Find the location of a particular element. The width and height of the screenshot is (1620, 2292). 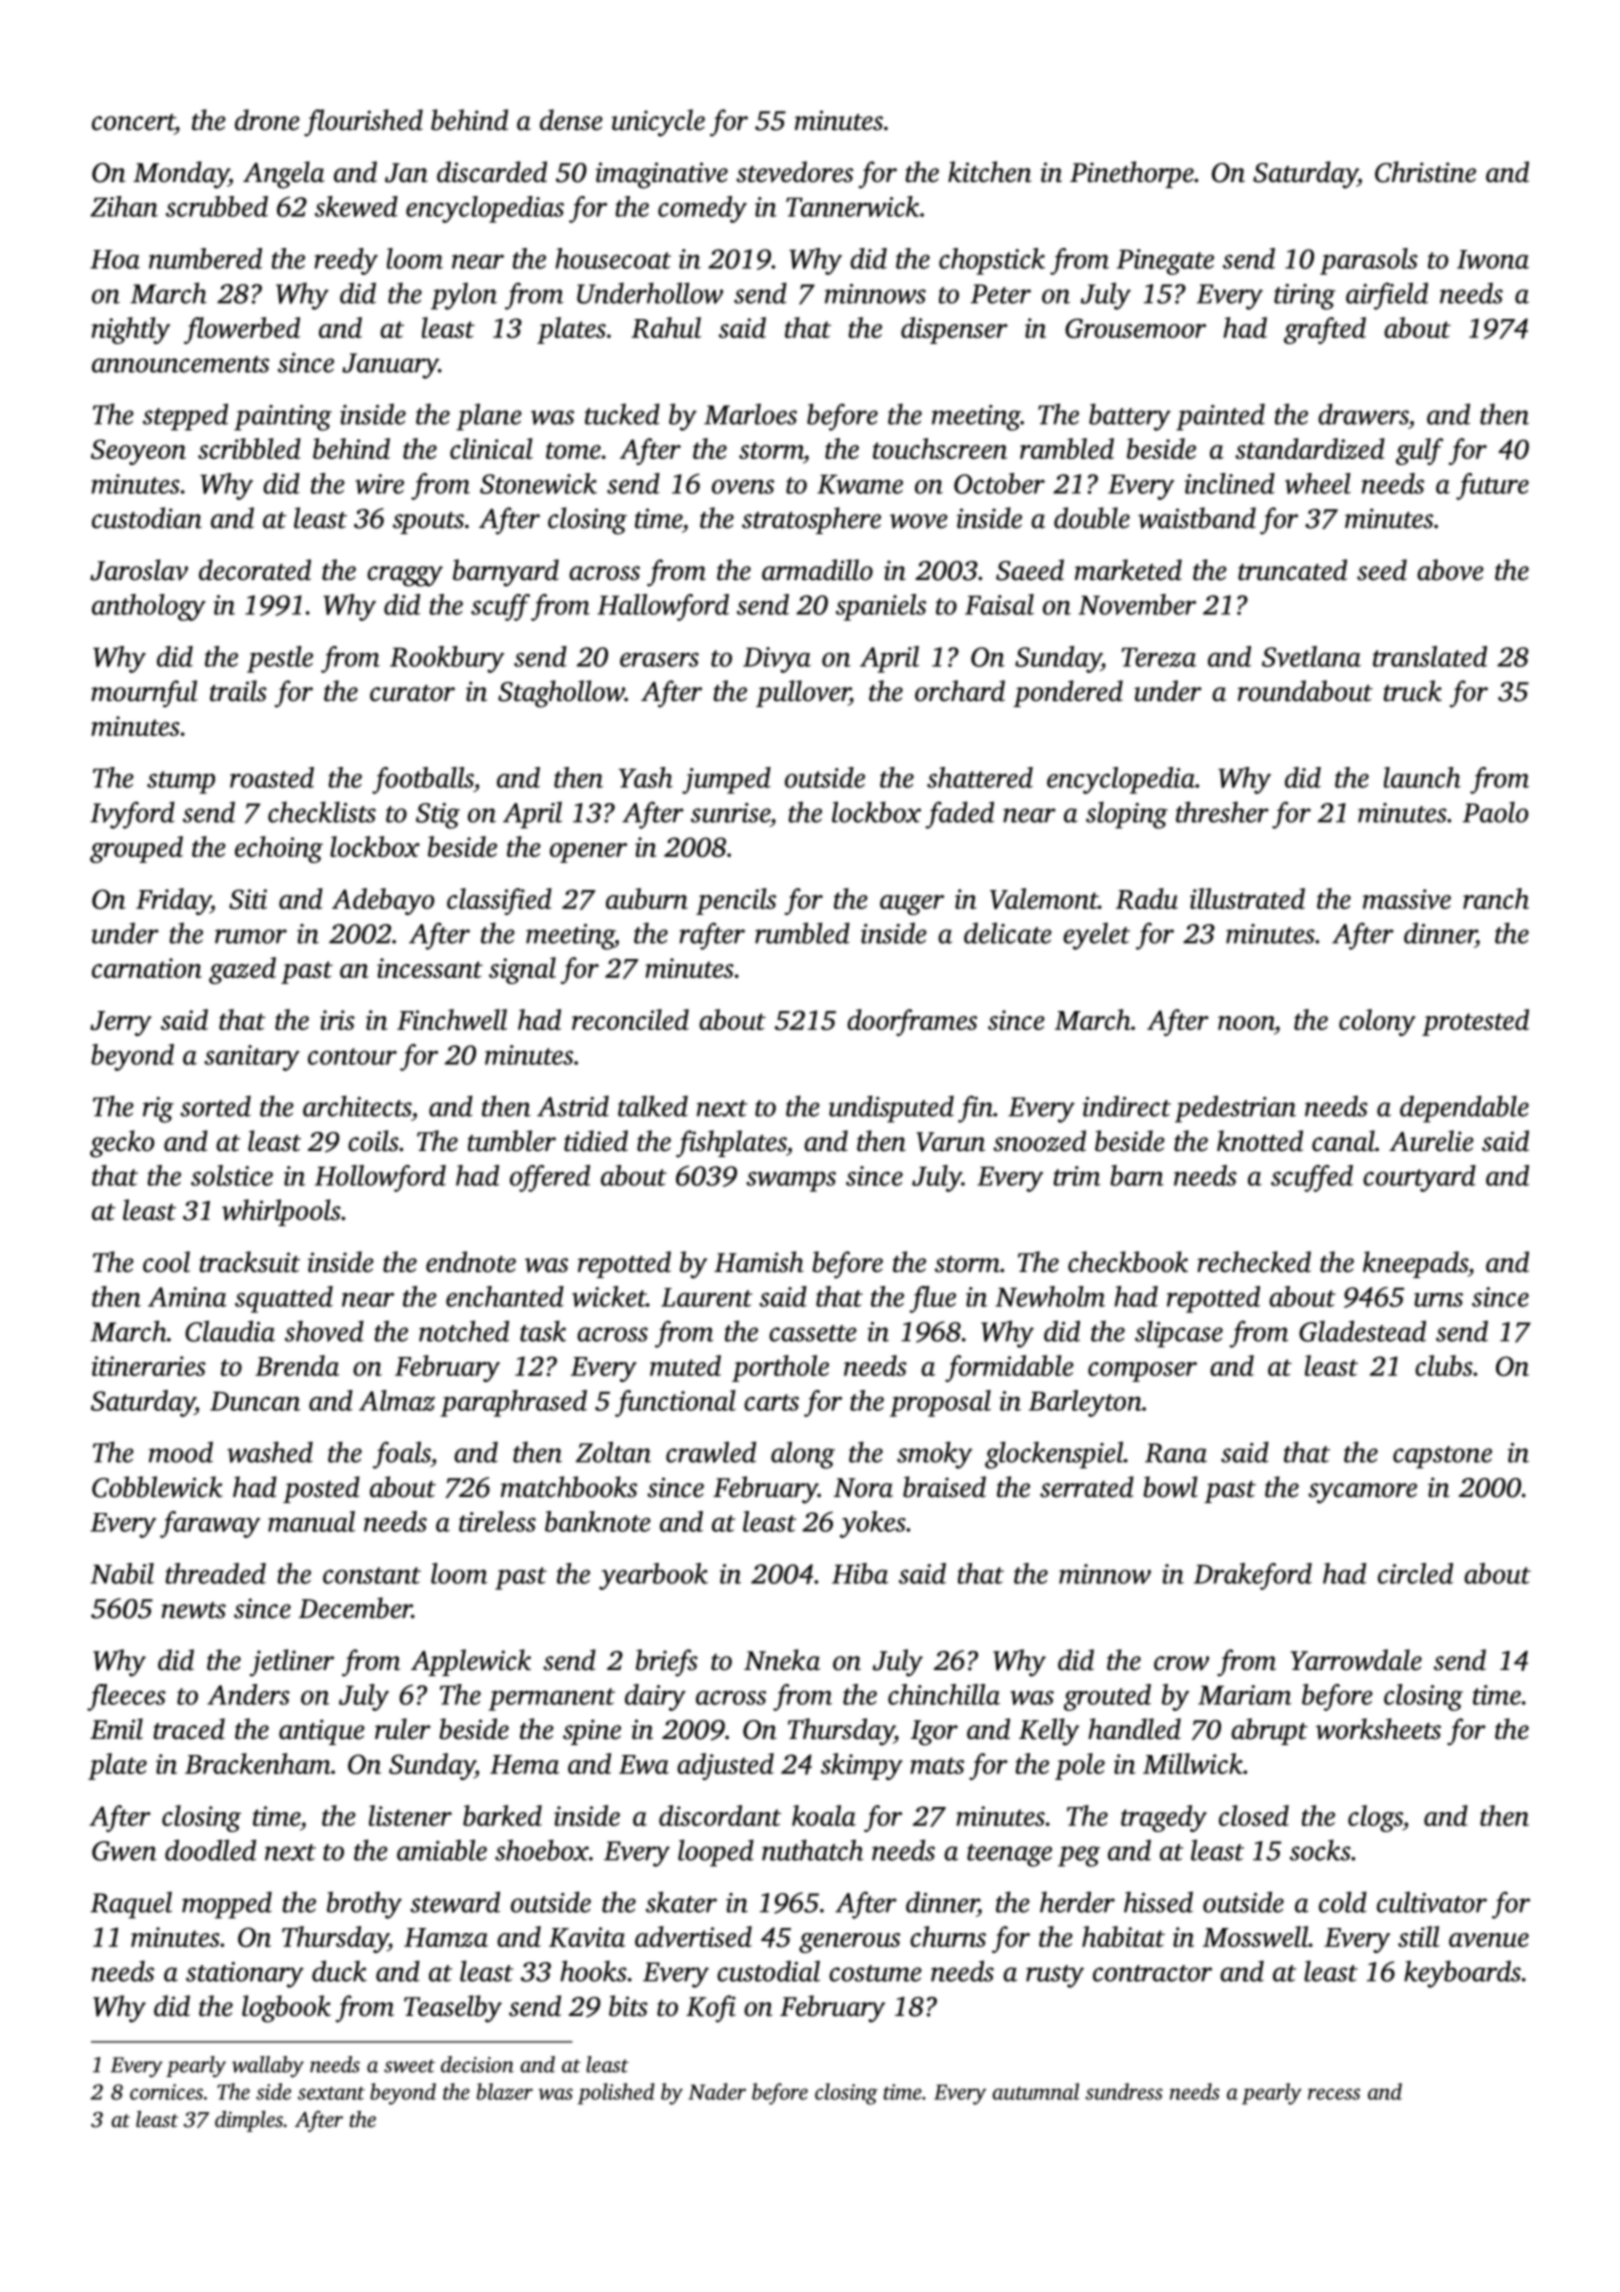

Christine is located at coordinates (1425, 172).
